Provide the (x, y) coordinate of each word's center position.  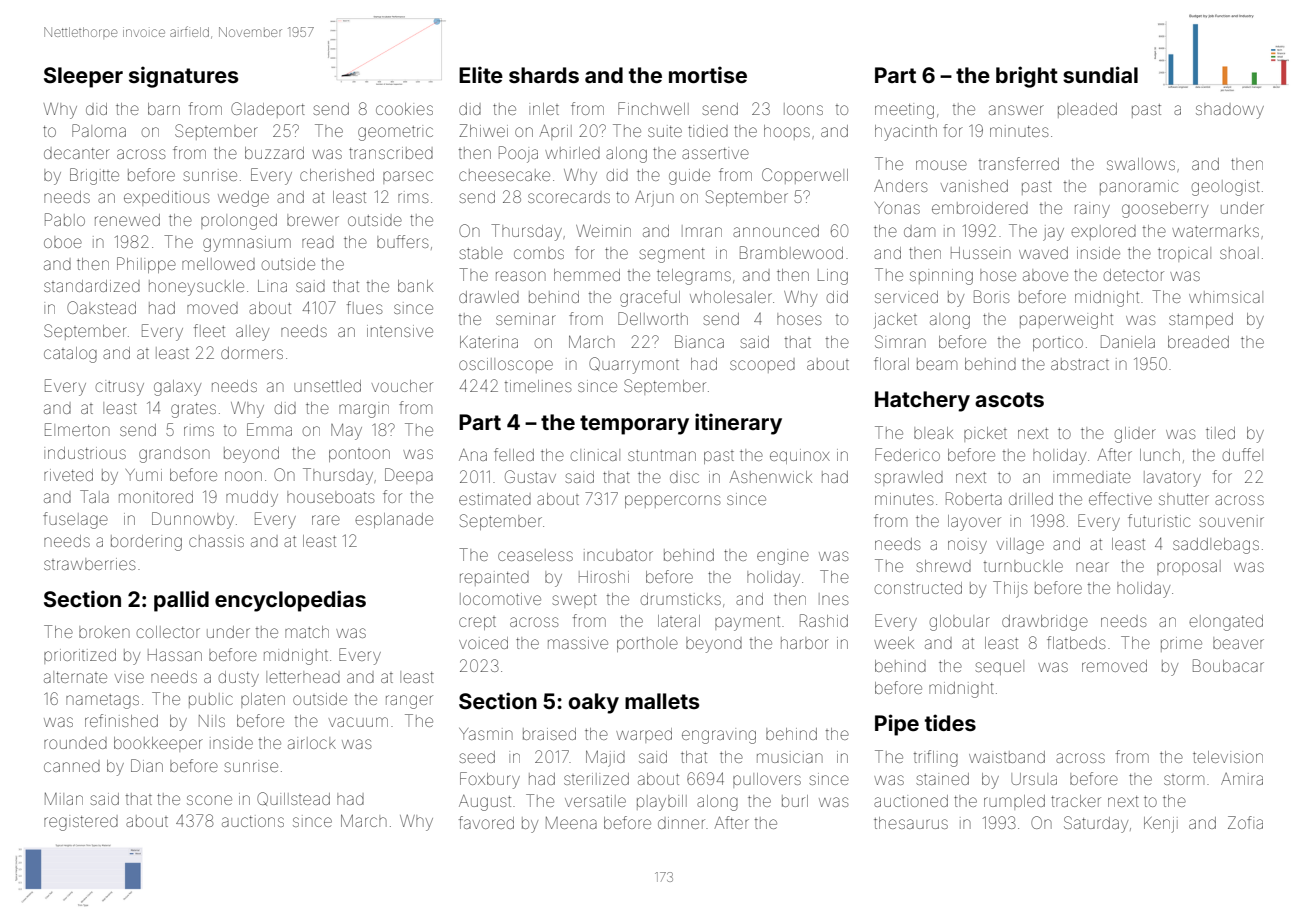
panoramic (1139, 187)
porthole (647, 644)
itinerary (738, 424)
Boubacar (1228, 665)
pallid (181, 601)
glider (1135, 435)
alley (252, 333)
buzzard (274, 153)
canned (72, 766)
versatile (595, 801)
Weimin (603, 230)
